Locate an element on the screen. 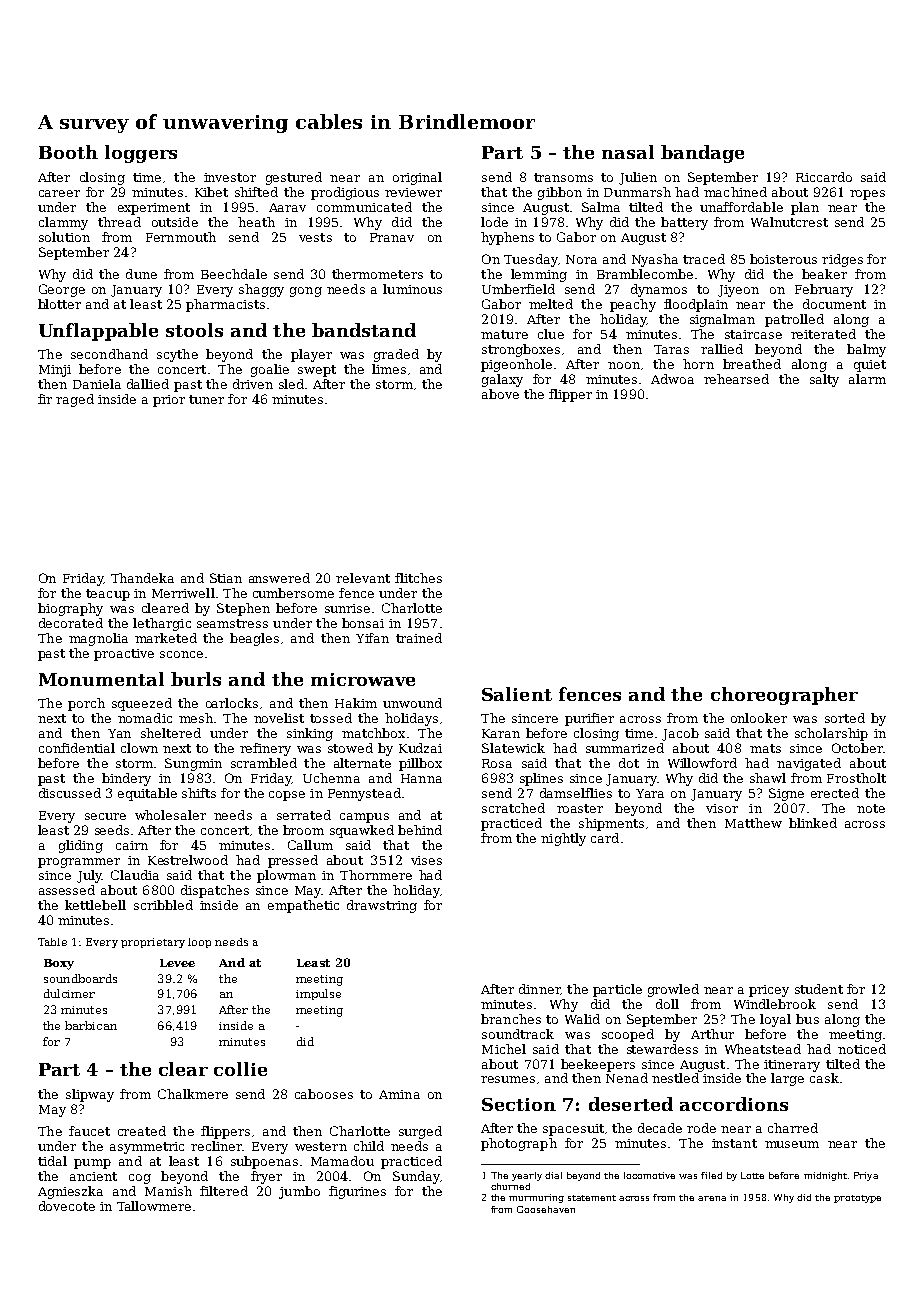 This screenshot has width=924, height=1308. fryer is located at coordinates (266, 1177).
